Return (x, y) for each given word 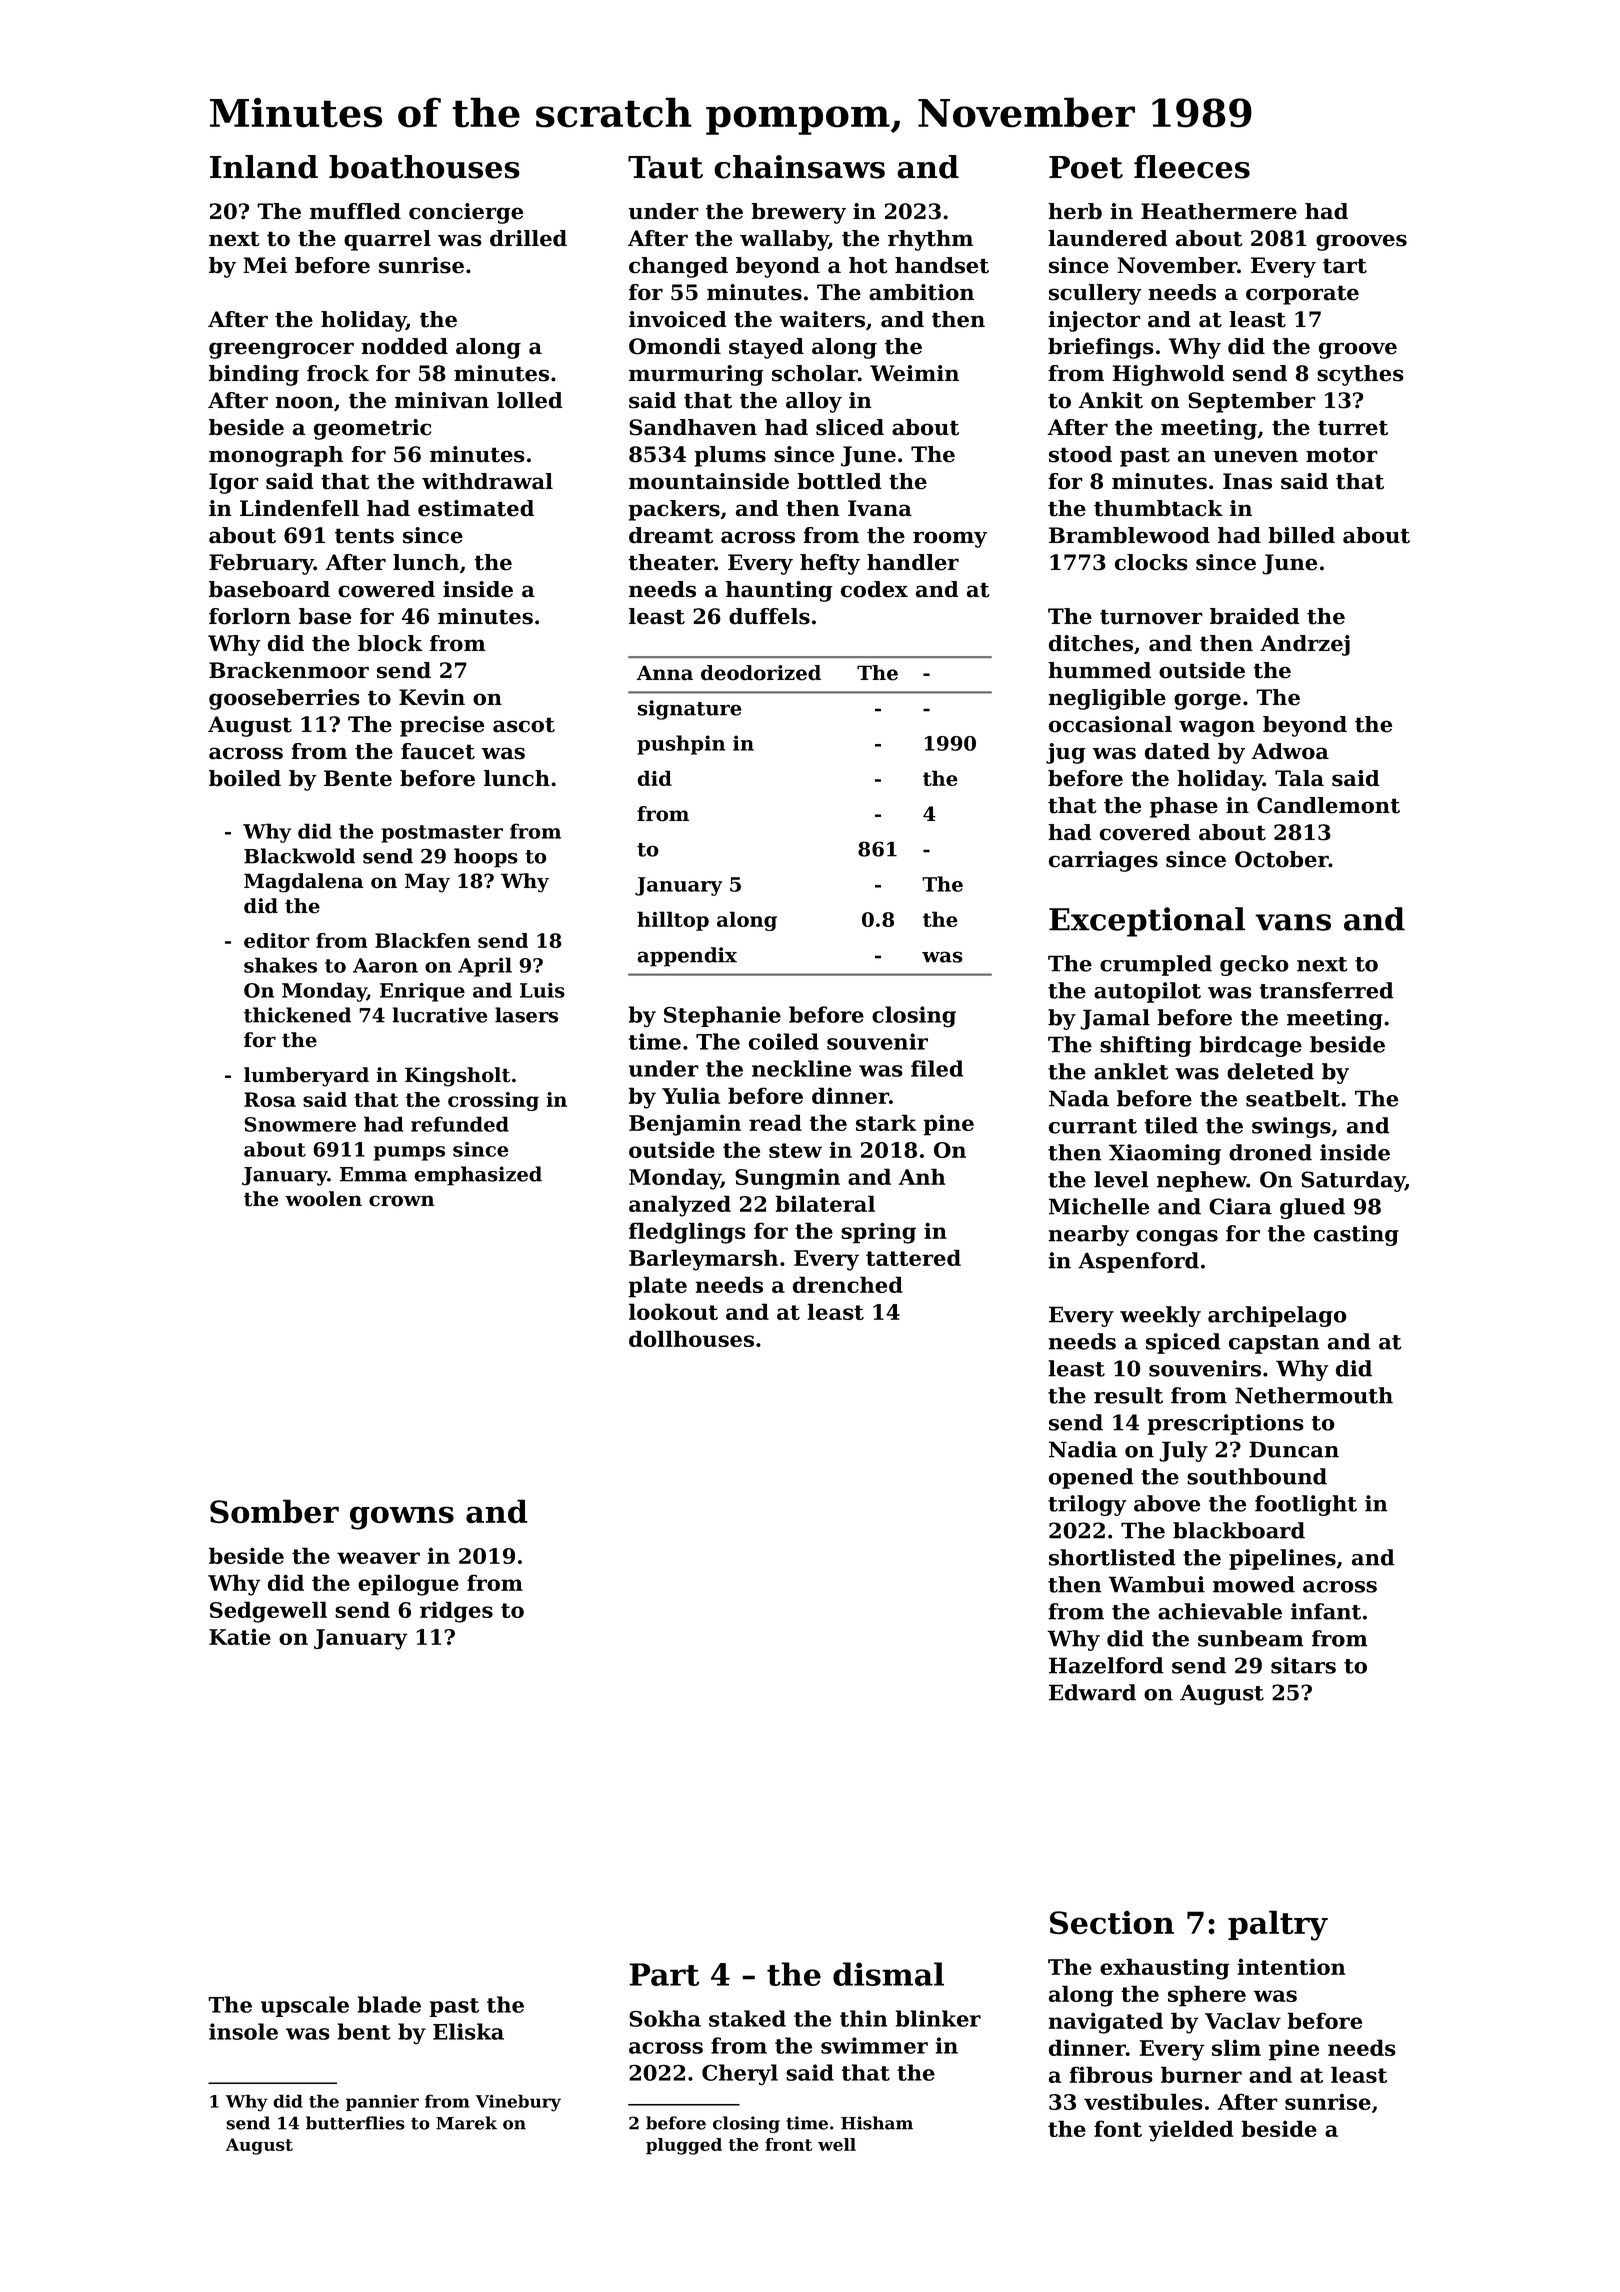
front (788, 2144)
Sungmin (787, 1179)
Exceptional (1147, 922)
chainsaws (799, 167)
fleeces (1192, 167)
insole (243, 2031)
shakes (280, 965)
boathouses (424, 167)
